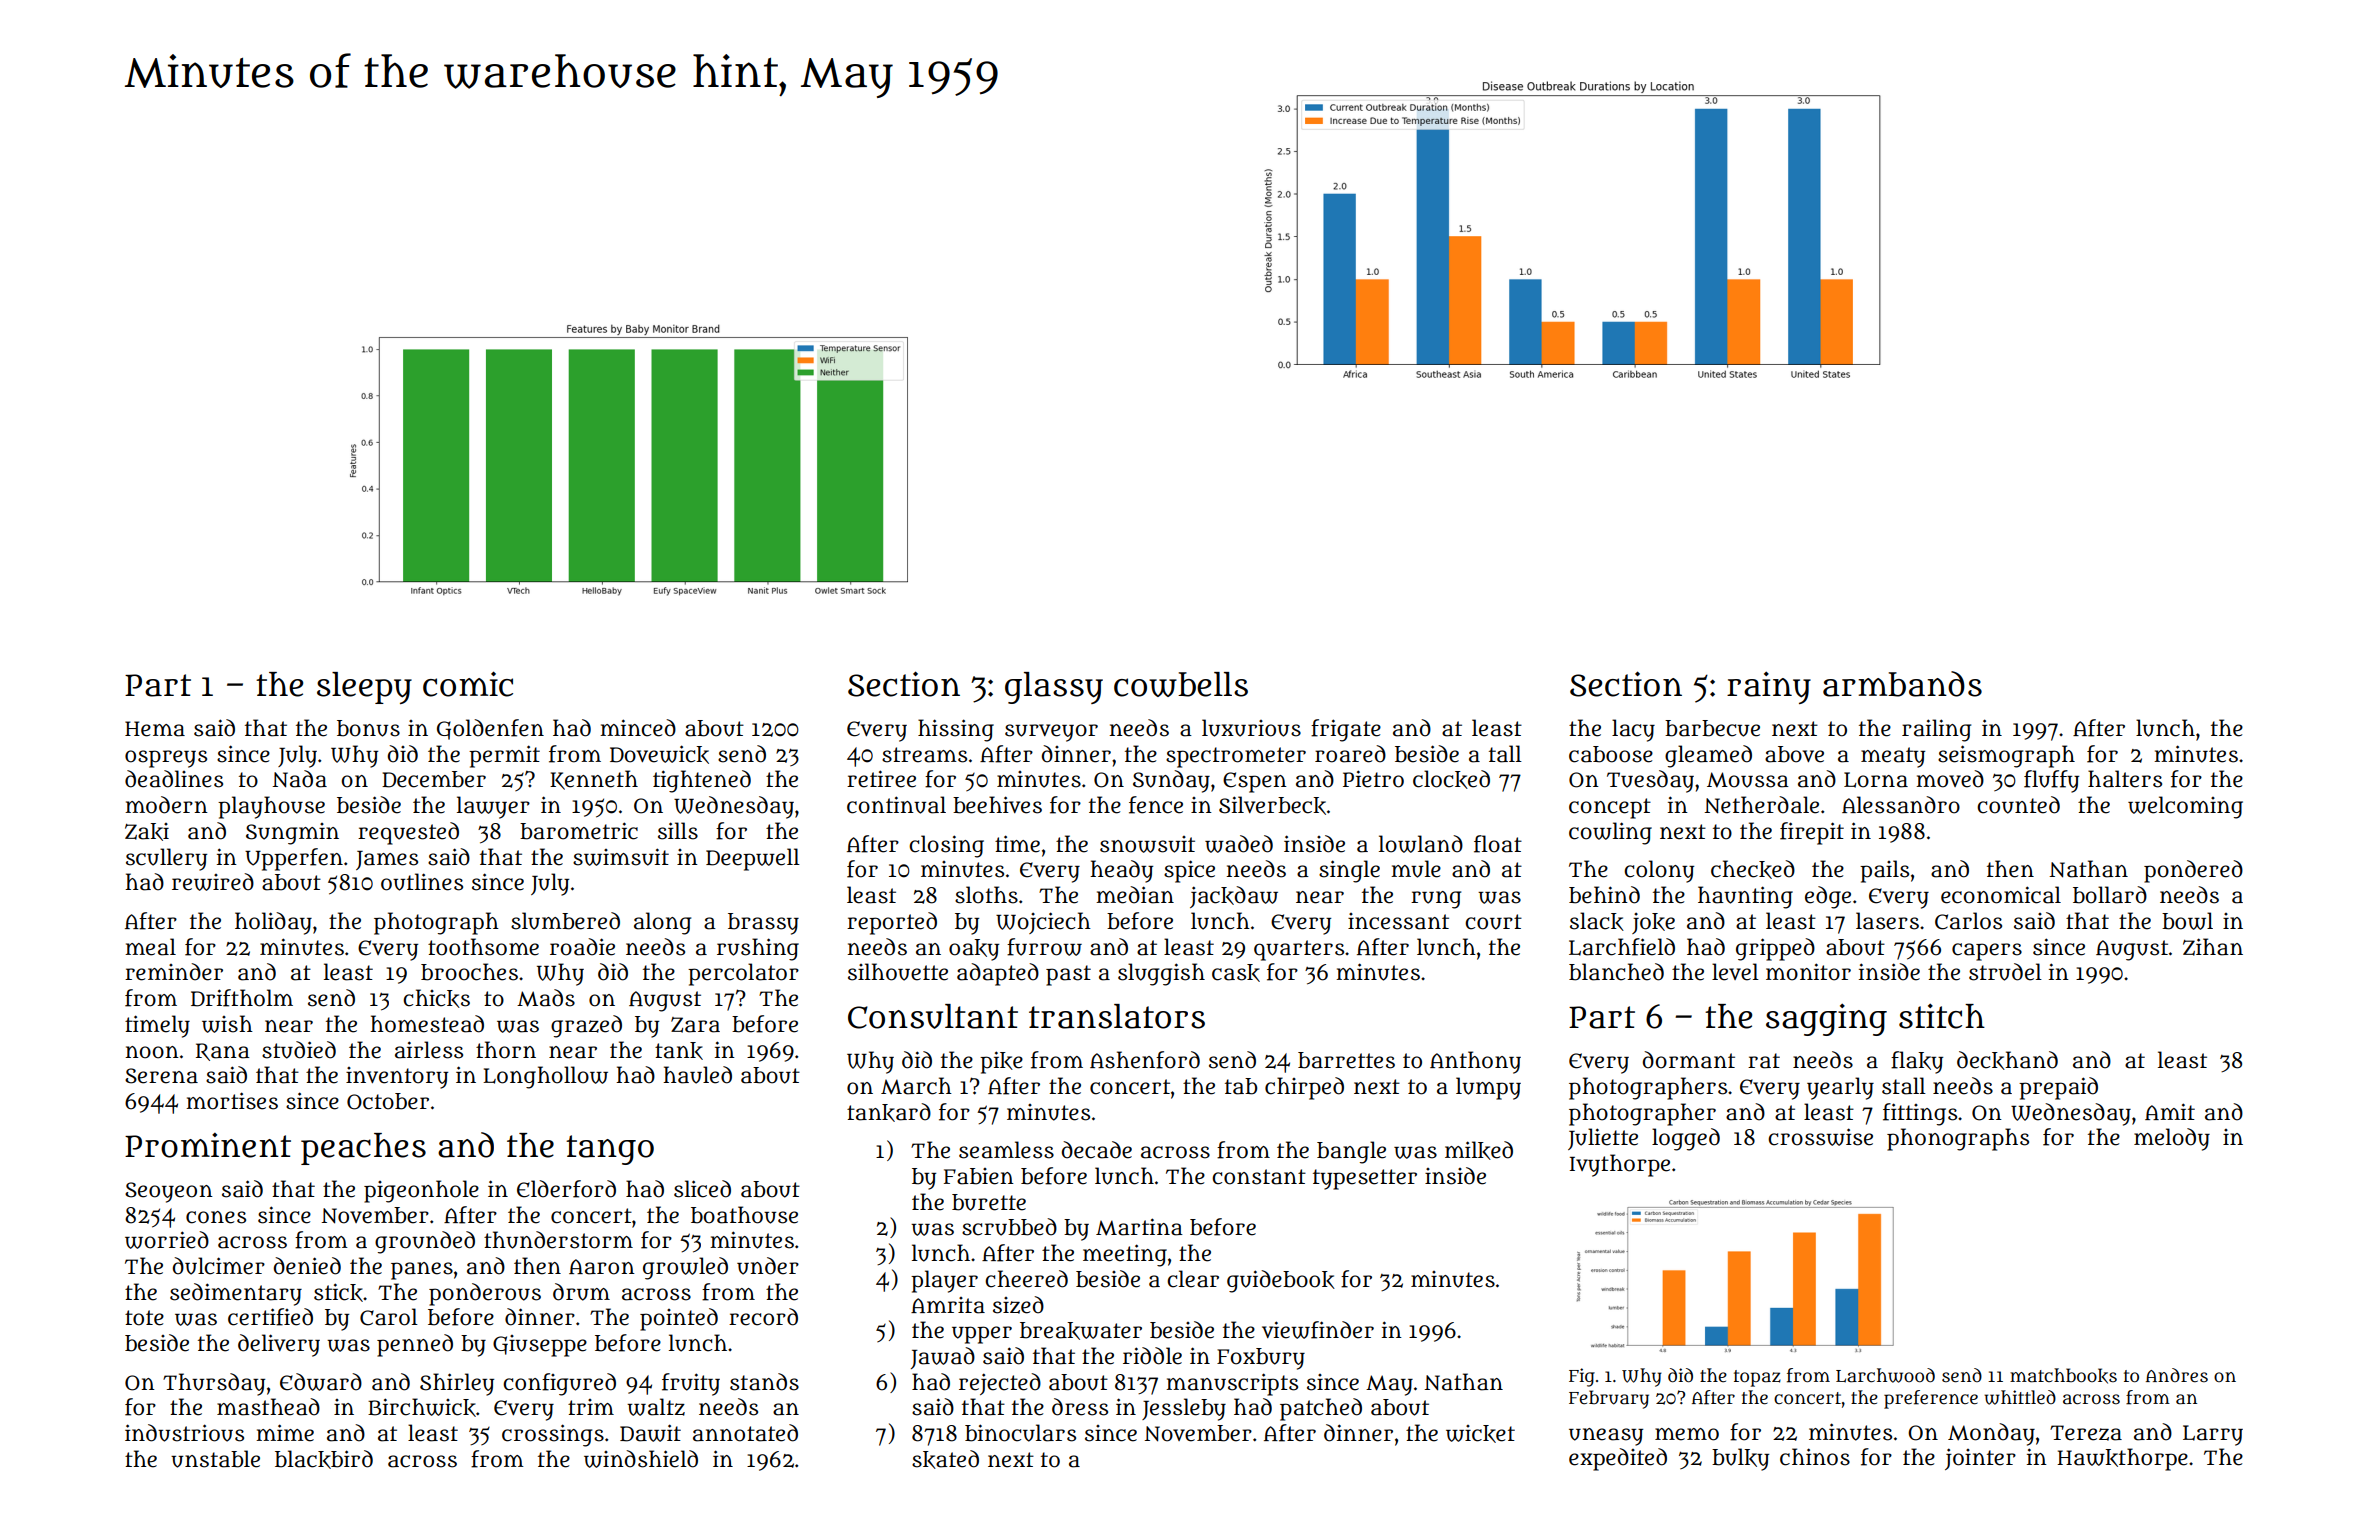 This screenshot has width=2368, height=1532. Describe the element at coordinates (273, 923) in the screenshot. I see `holiday` at that location.
